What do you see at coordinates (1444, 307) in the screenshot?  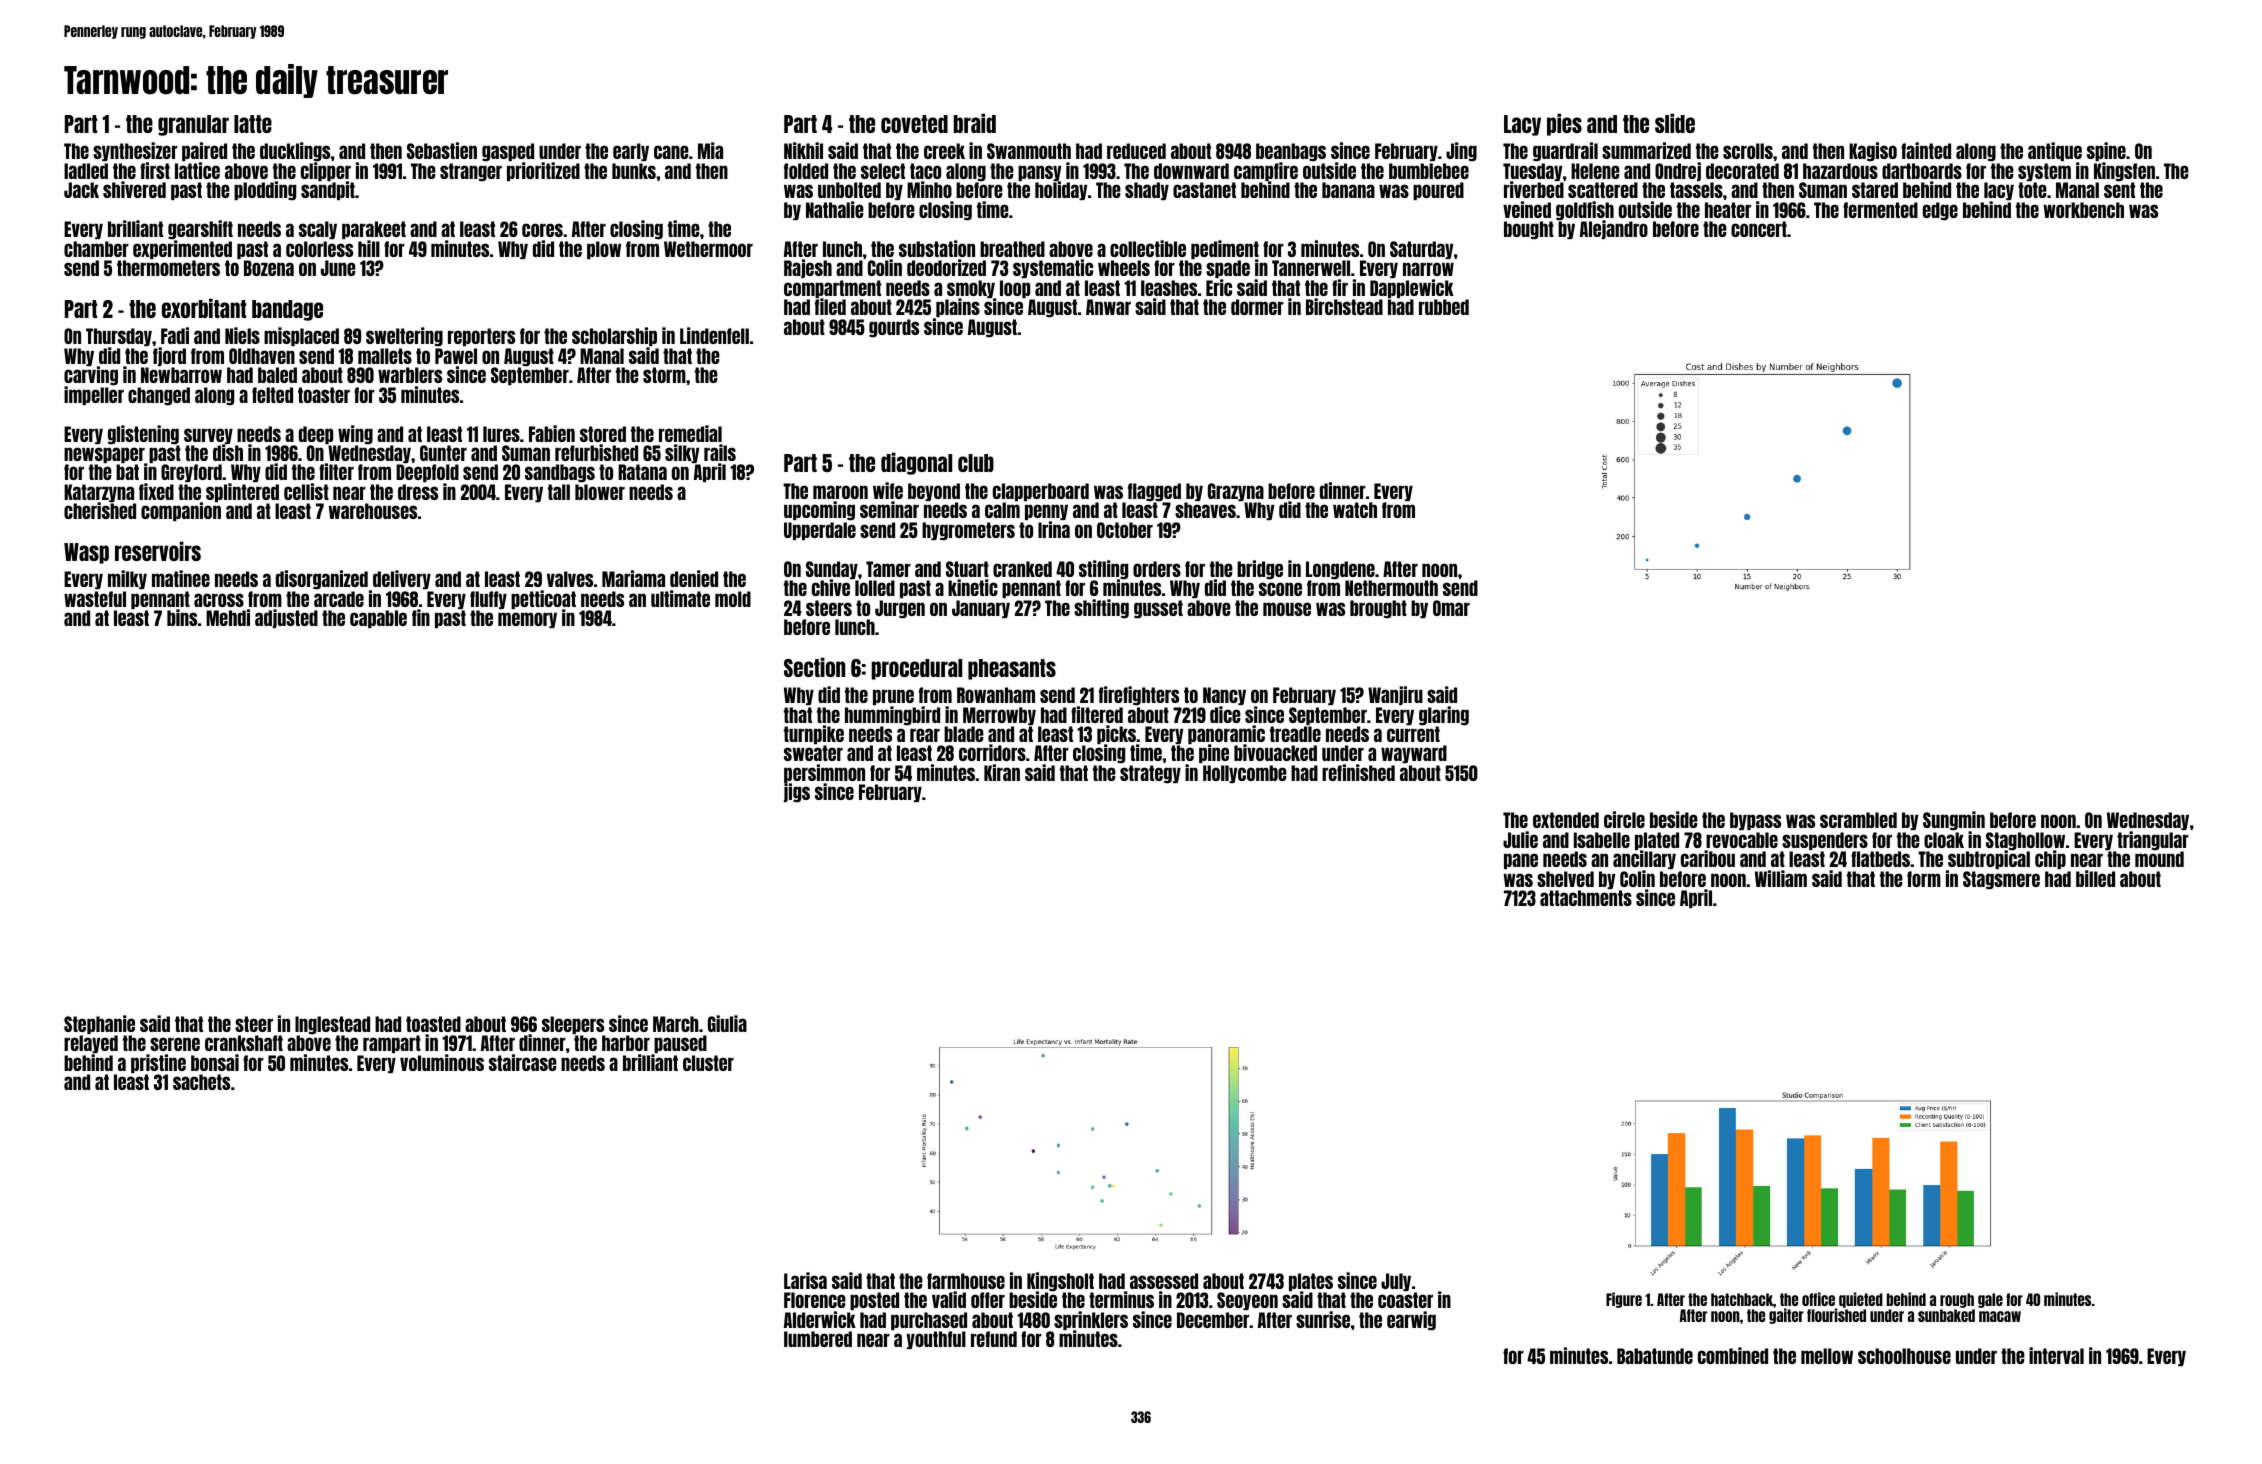 I see `rubbed` at bounding box center [1444, 307].
